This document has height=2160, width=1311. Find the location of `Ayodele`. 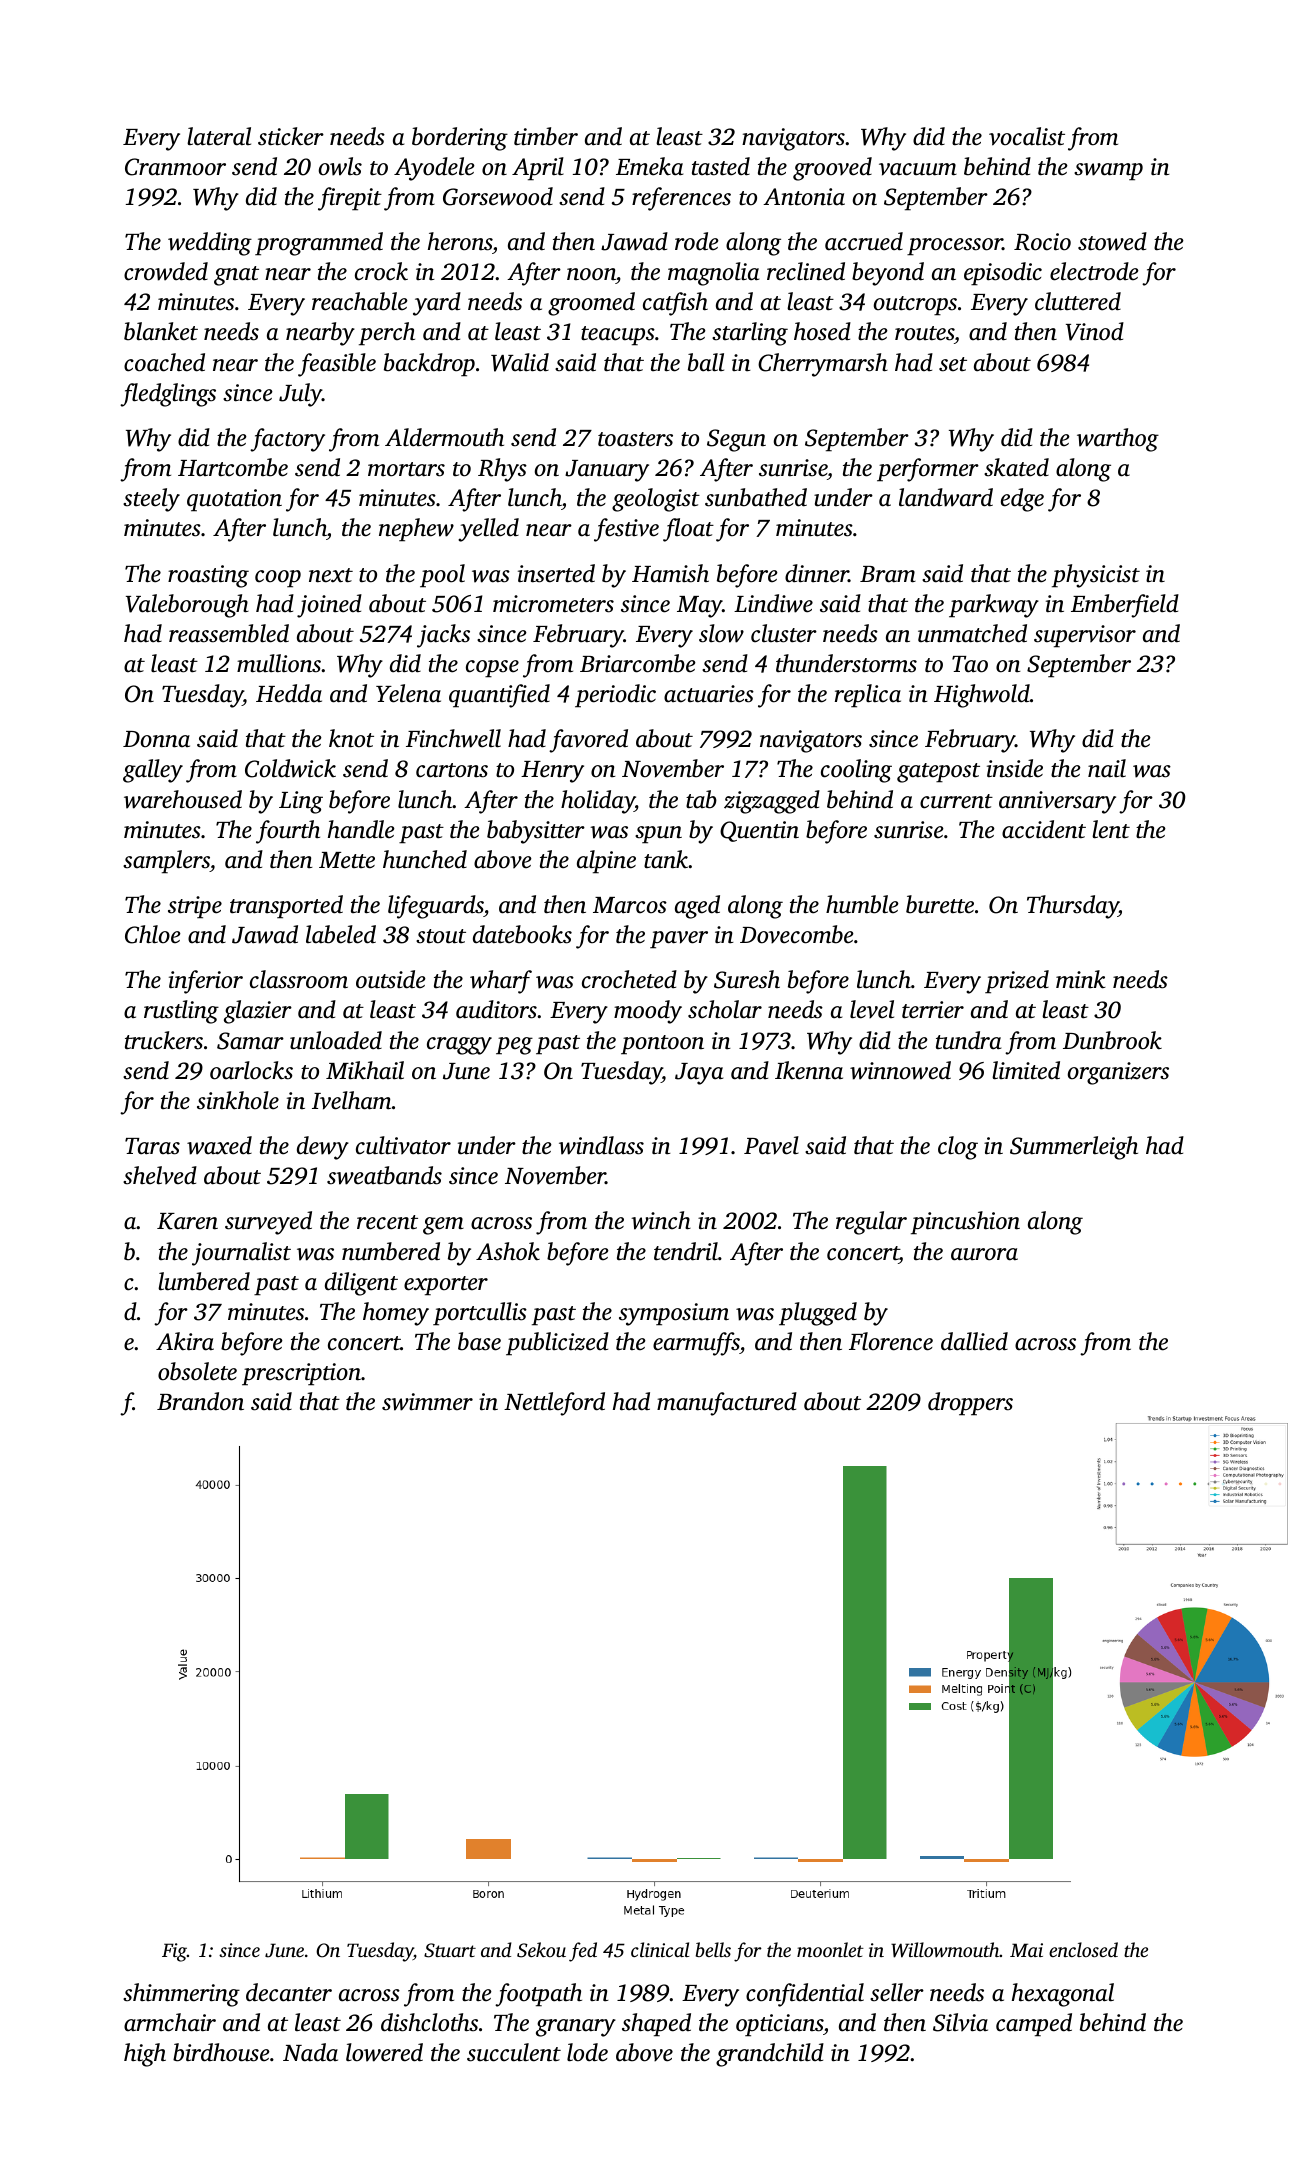

Ayodele is located at coordinates (434, 169).
